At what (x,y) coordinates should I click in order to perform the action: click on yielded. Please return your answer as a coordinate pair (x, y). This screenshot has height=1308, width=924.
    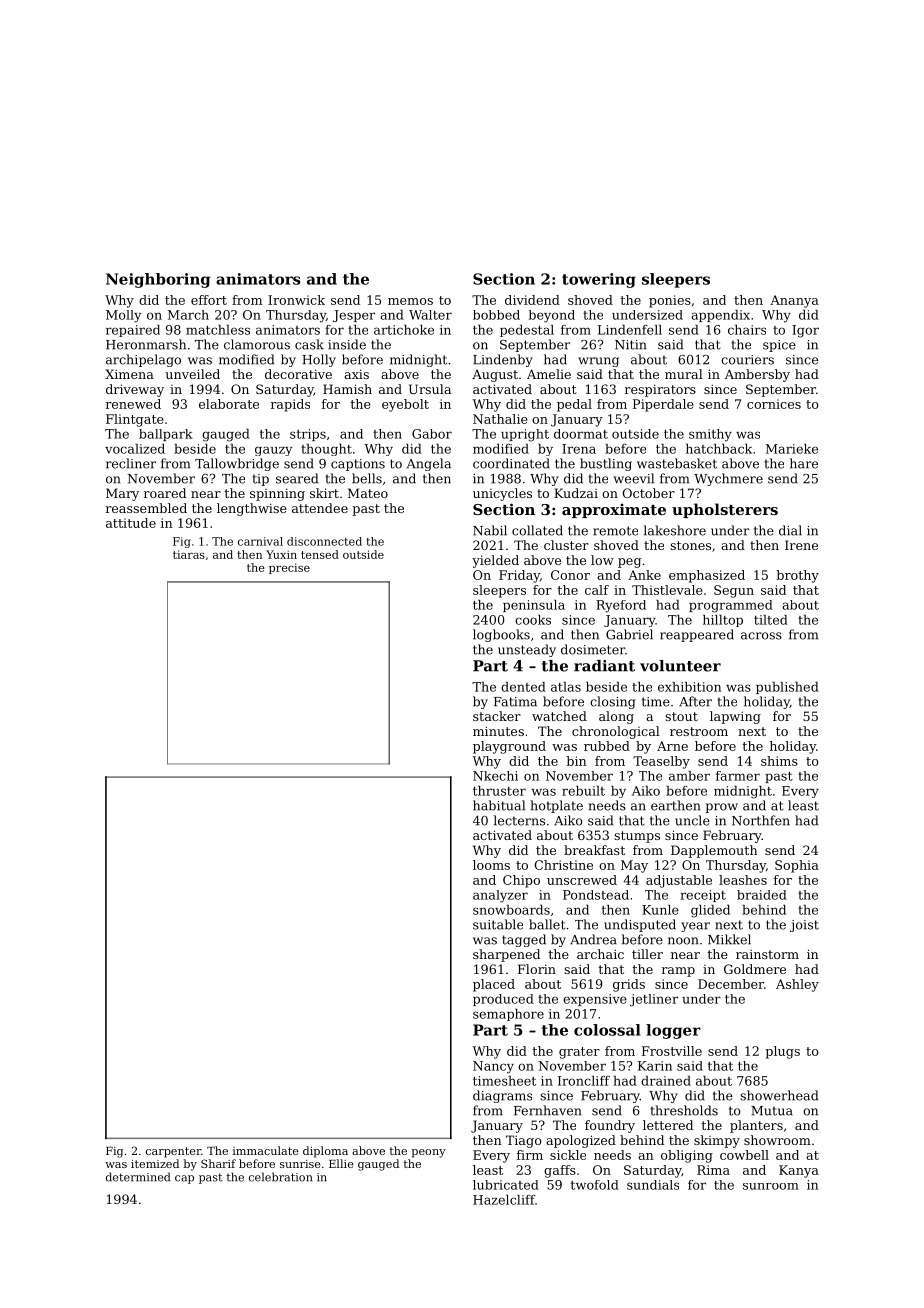
    Looking at the image, I should click on (495, 561).
